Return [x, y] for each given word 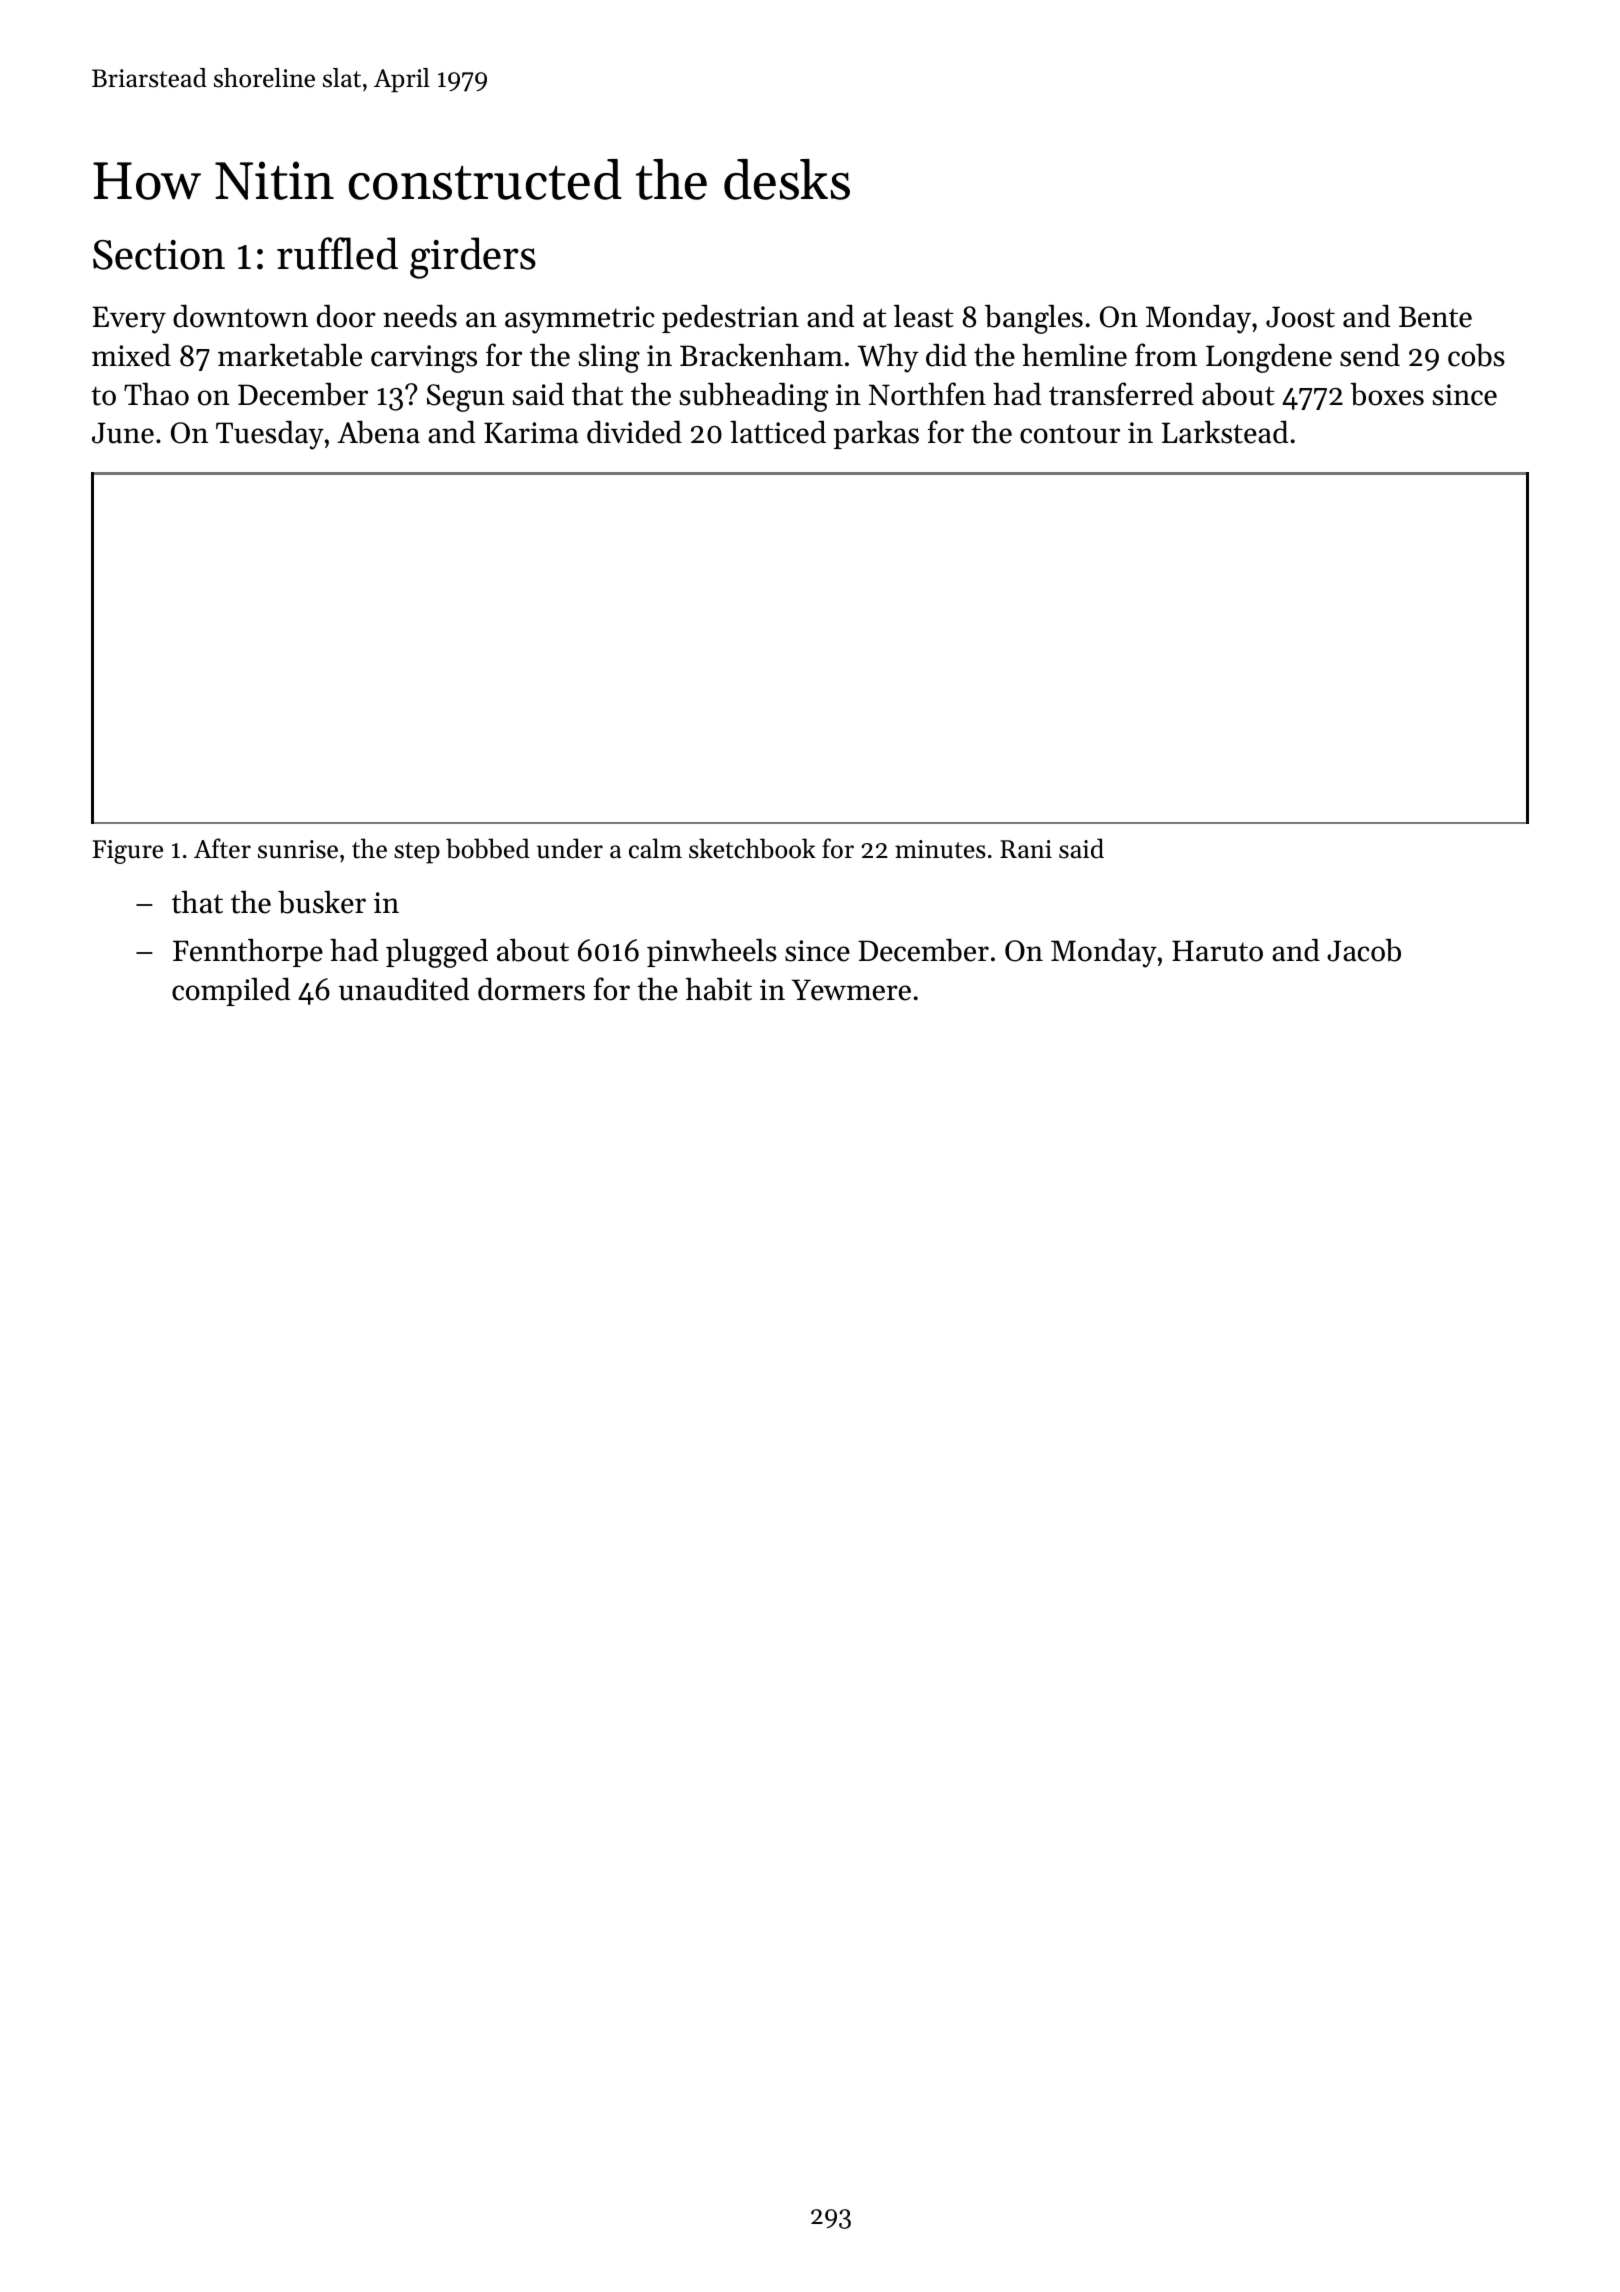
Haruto [1217, 951]
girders [473, 258]
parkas [876, 434]
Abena [378, 432]
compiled [231, 991]
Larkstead [1225, 432]
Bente [1435, 317]
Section [159, 255]
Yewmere [851, 990]
